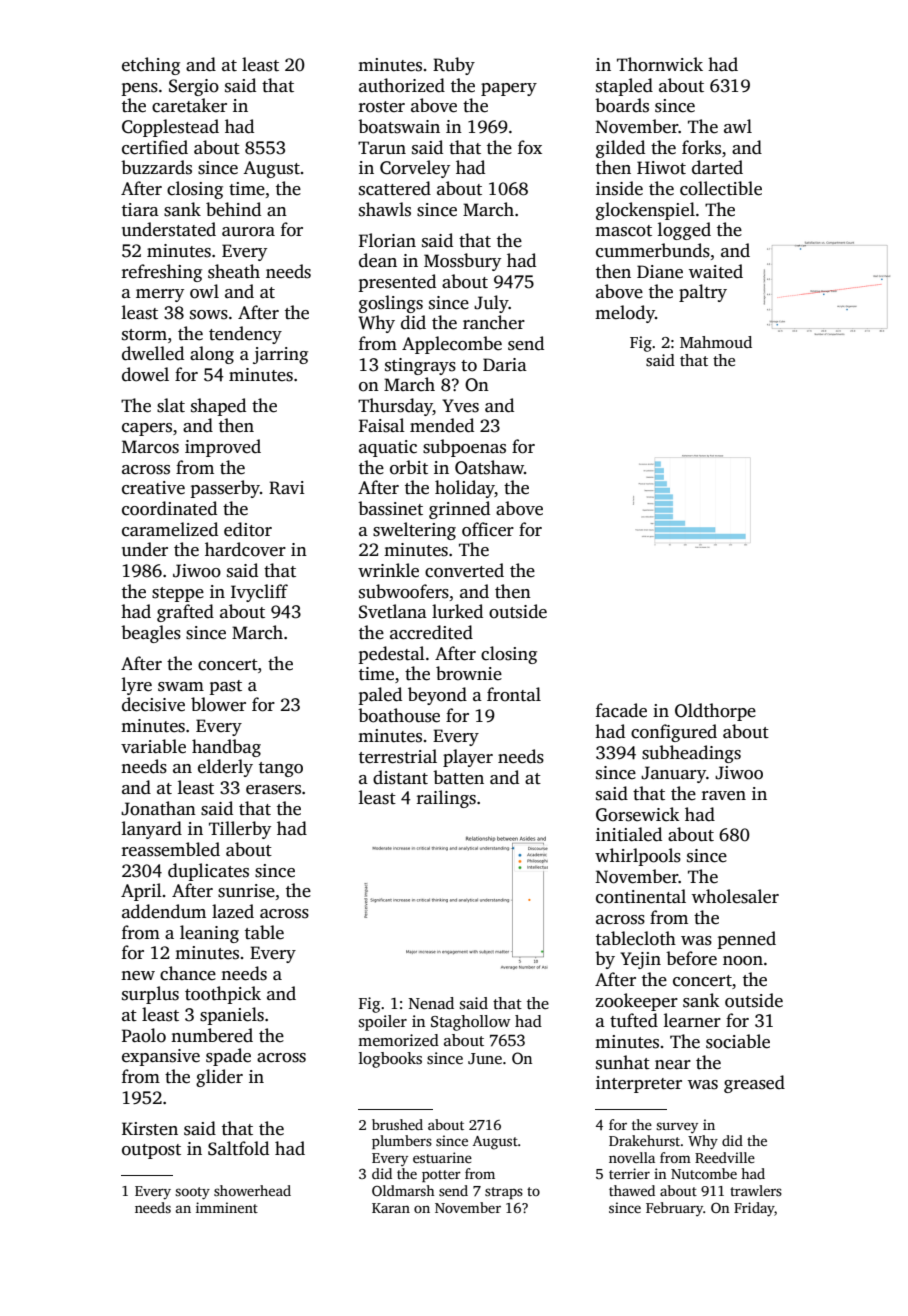  What do you see at coordinates (398, 756) in the page?
I see `terrestrial` at bounding box center [398, 756].
